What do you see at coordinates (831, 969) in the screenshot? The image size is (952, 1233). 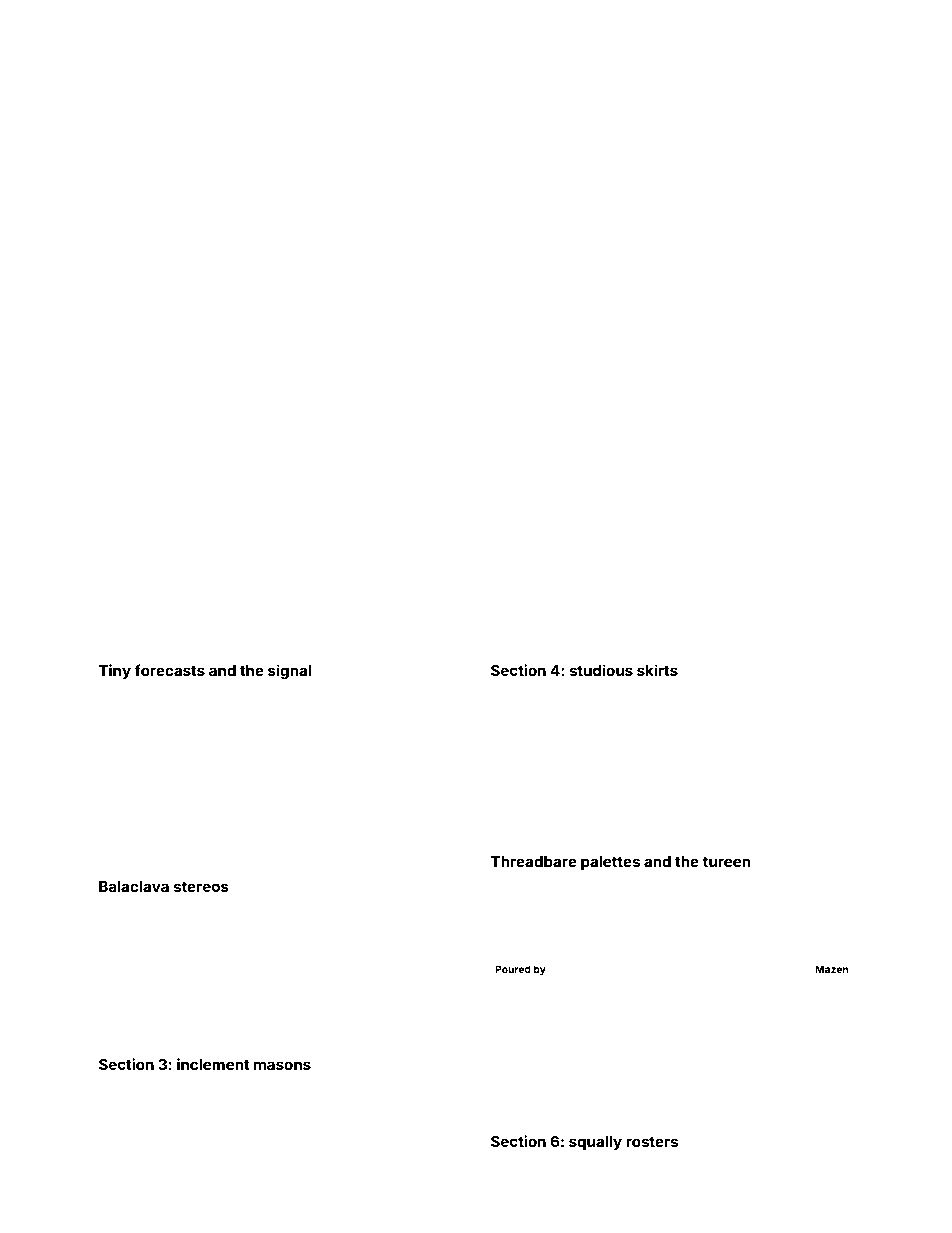 I see `Mazen` at bounding box center [831, 969].
